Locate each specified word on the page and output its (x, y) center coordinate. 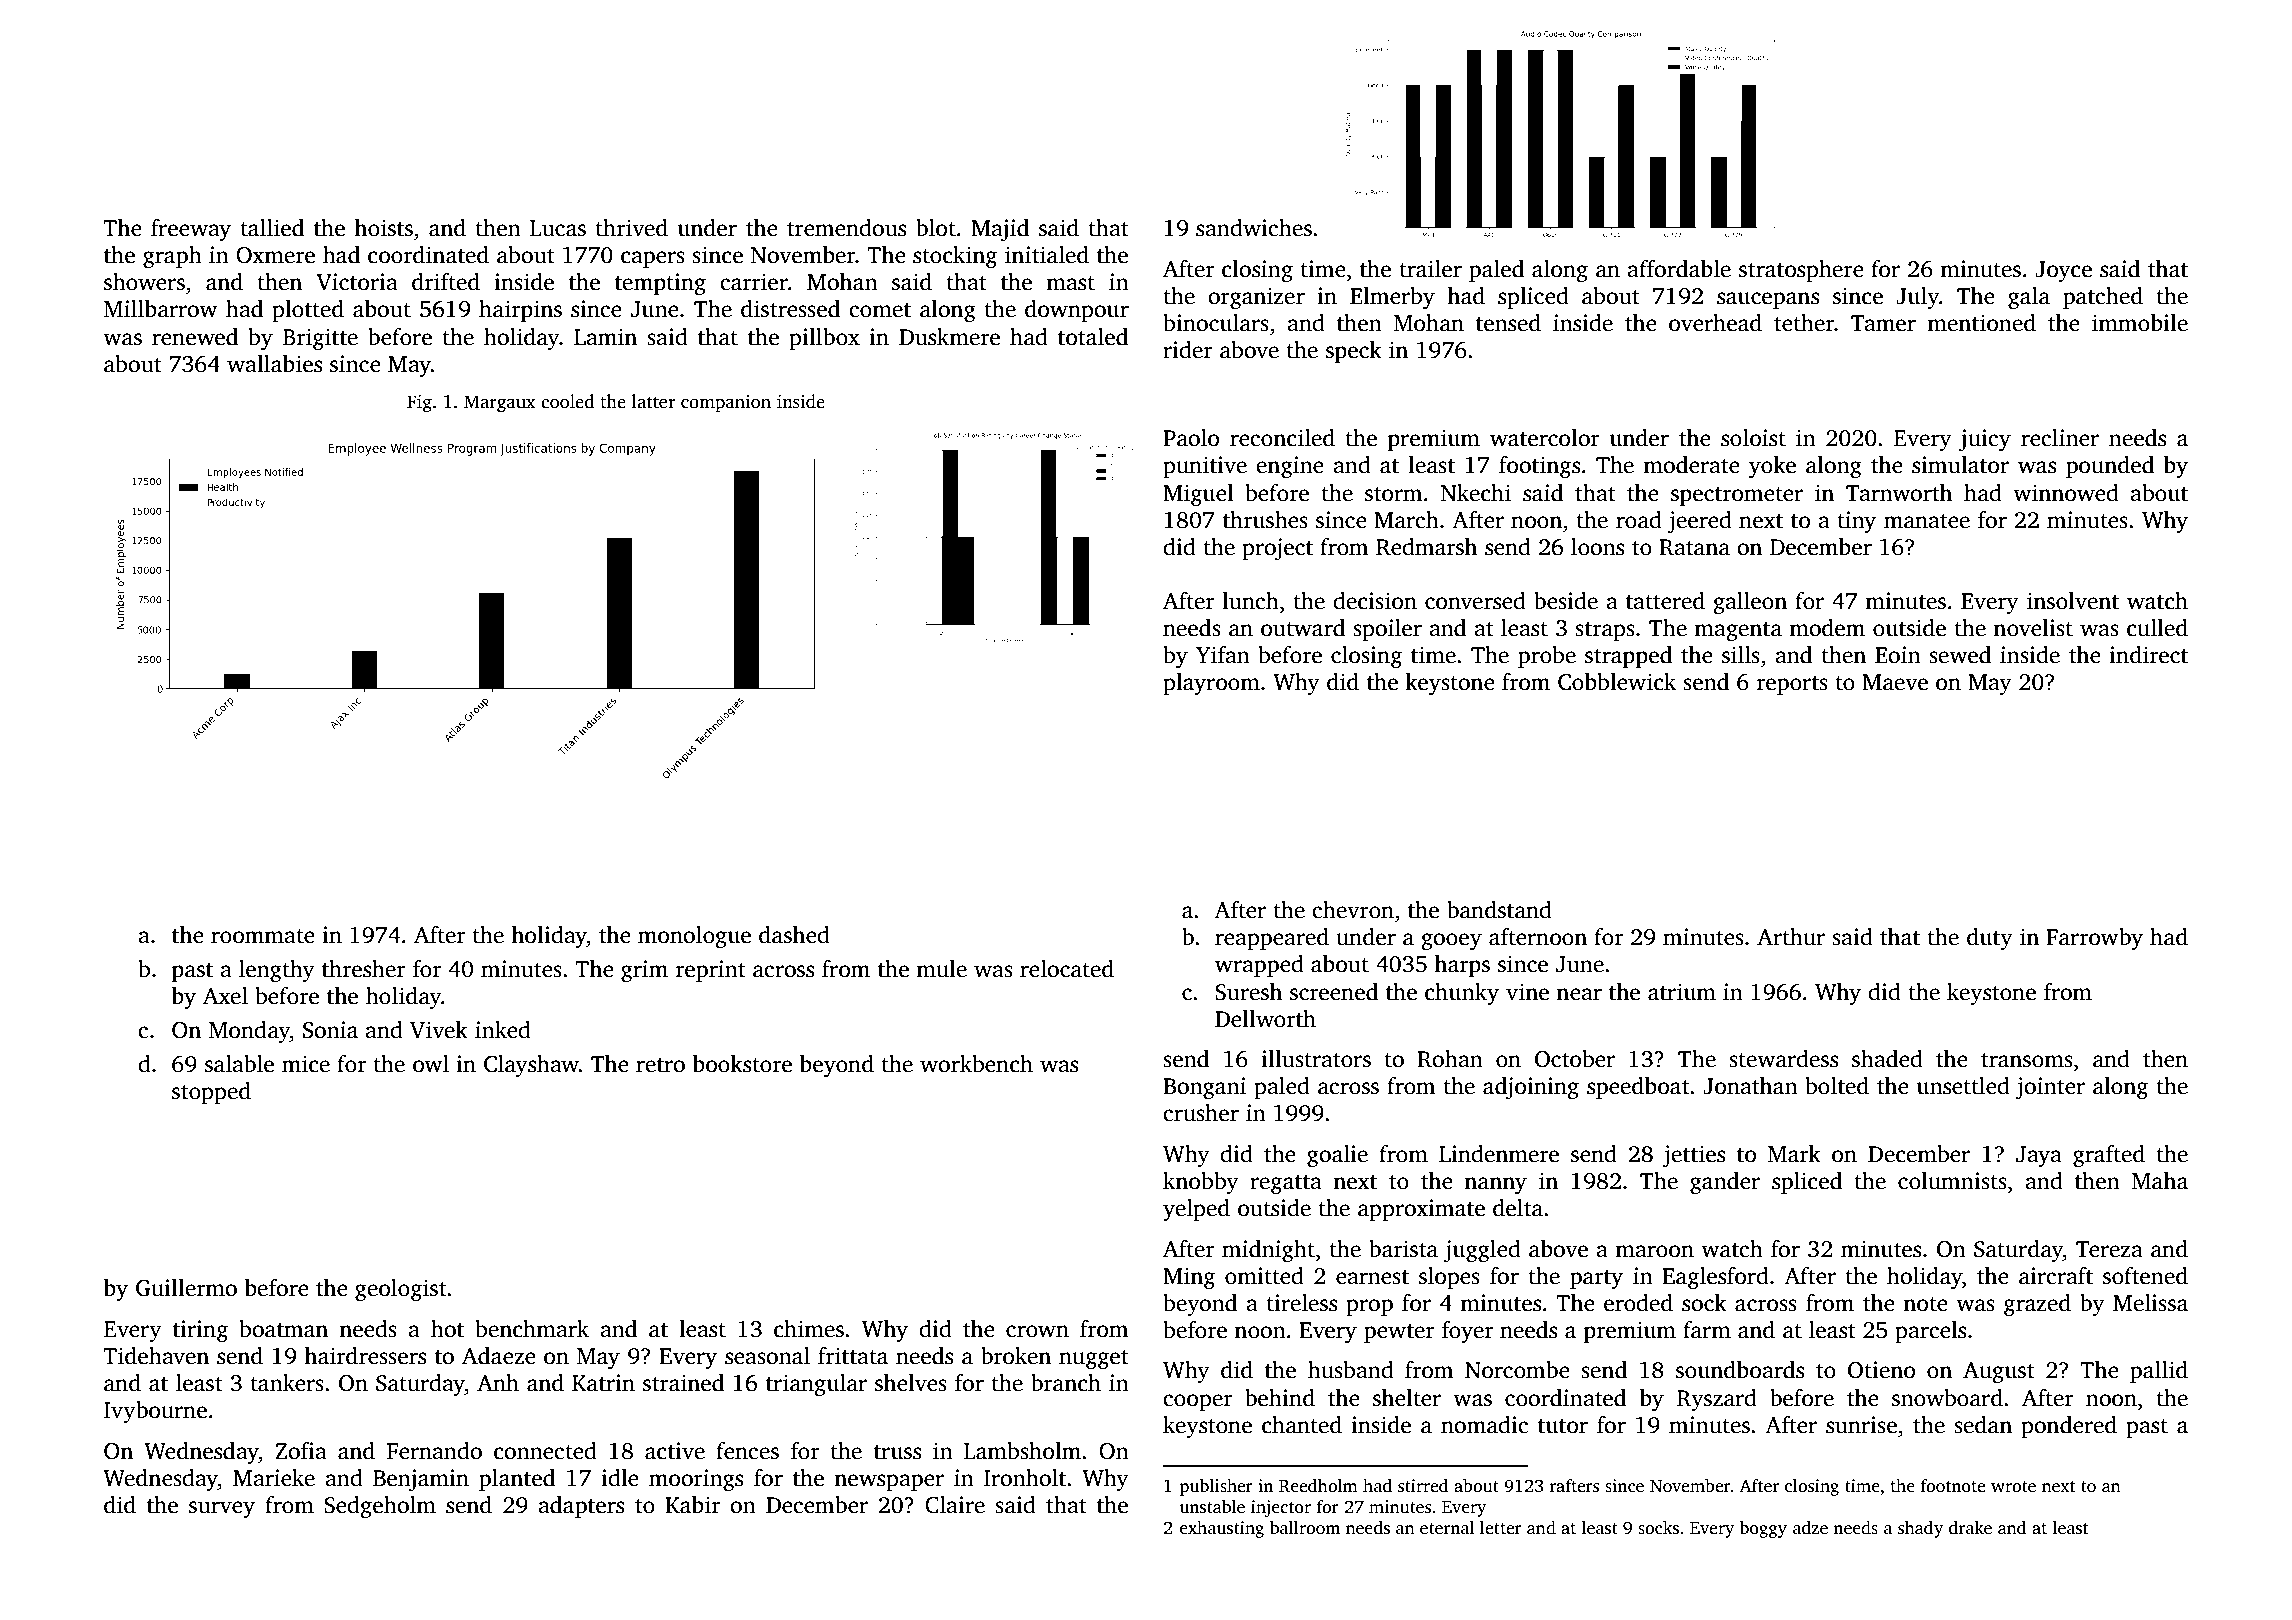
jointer (2050, 1088)
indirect (2148, 655)
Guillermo (186, 1288)
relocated (1067, 969)
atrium (1682, 992)
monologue (694, 937)
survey (222, 1509)
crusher (1201, 1113)
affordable (1679, 269)
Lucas (558, 228)
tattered (1665, 601)
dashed (794, 935)
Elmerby (1392, 298)
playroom (1211, 684)
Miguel (1198, 495)
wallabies (274, 364)
